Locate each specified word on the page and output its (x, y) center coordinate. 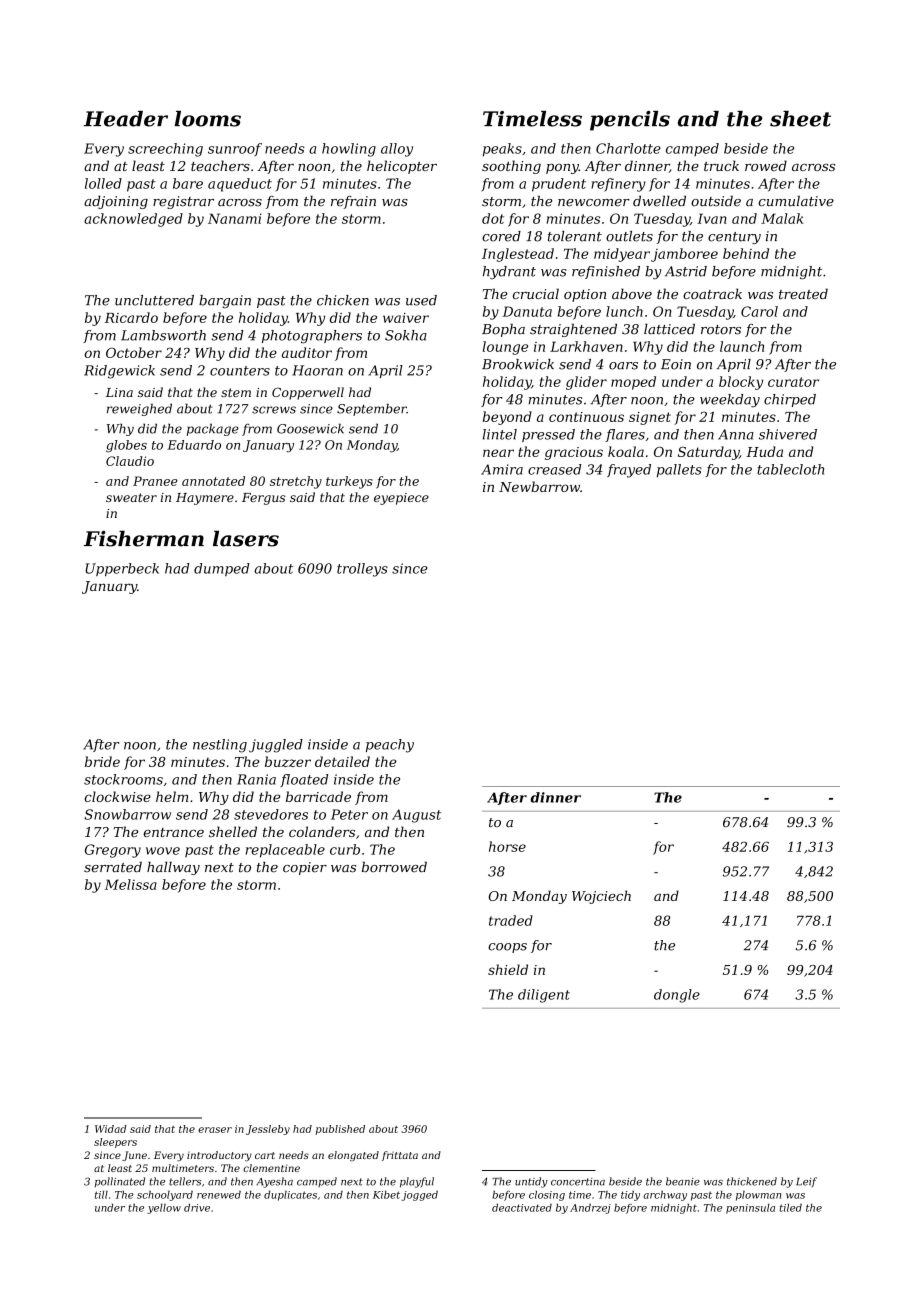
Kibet (386, 1195)
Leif (806, 1182)
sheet (800, 119)
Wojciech (601, 897)
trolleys (362, 570)
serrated (113, 867)
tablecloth (790, 469)
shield (508, 969)
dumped (222, 569)
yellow (164, 1209)
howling (349, 150)
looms (208, 119)
